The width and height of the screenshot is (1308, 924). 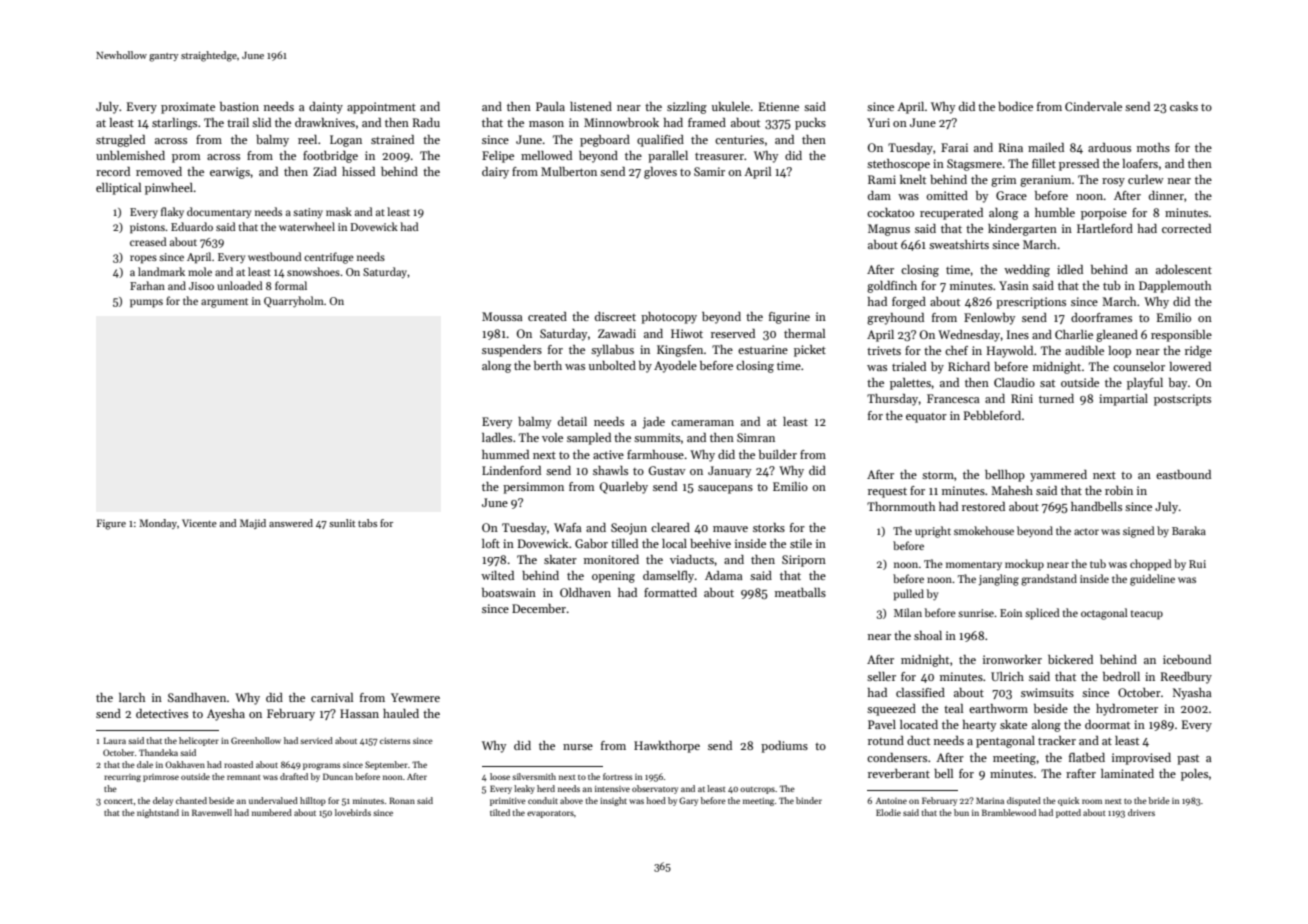 What do you see at coordinates (1183, 474) in the screenshot?
I see `eastbound` at bounding box center [1183, 474].
